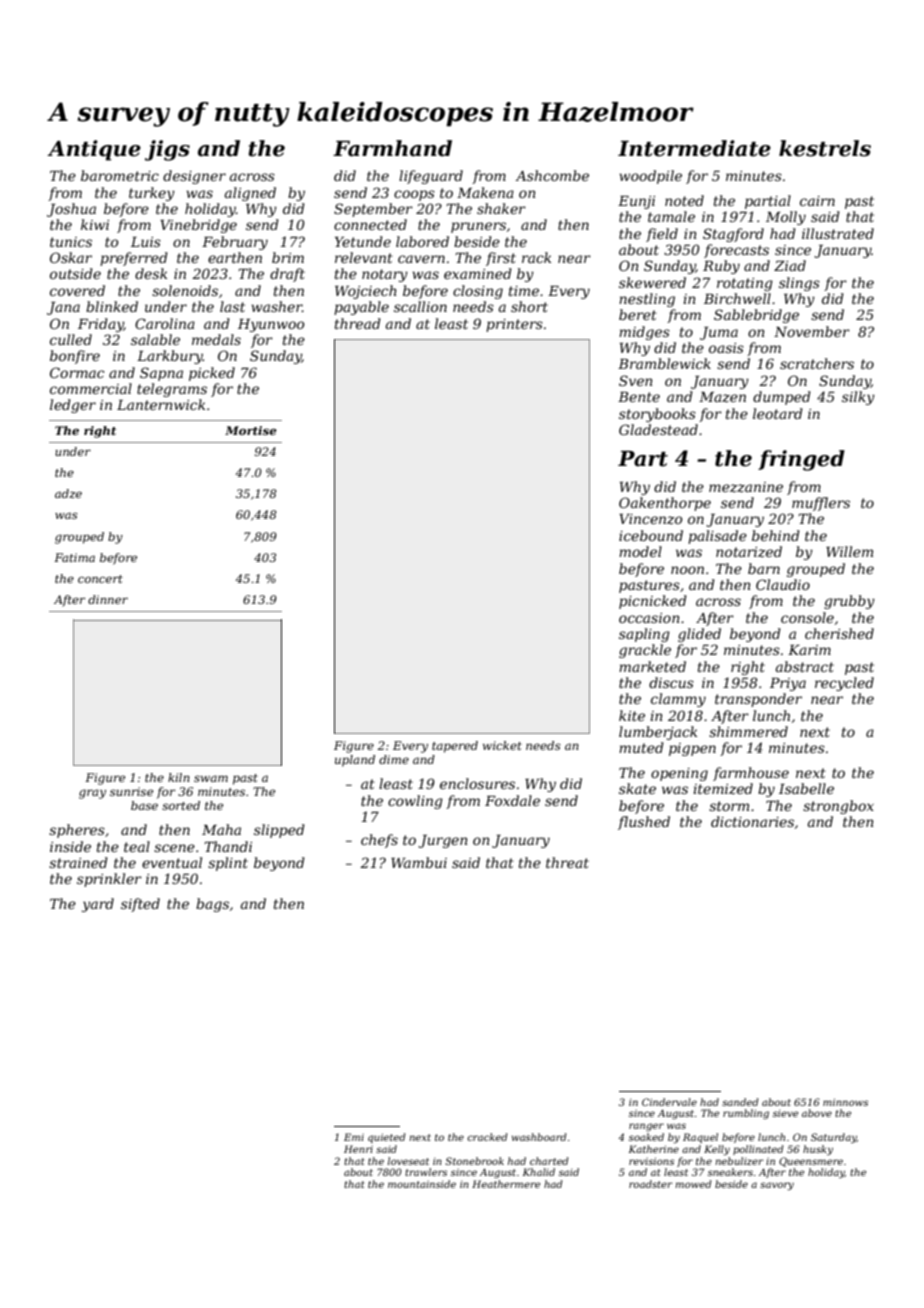  I want to click on cowling, so click(415, 802).
